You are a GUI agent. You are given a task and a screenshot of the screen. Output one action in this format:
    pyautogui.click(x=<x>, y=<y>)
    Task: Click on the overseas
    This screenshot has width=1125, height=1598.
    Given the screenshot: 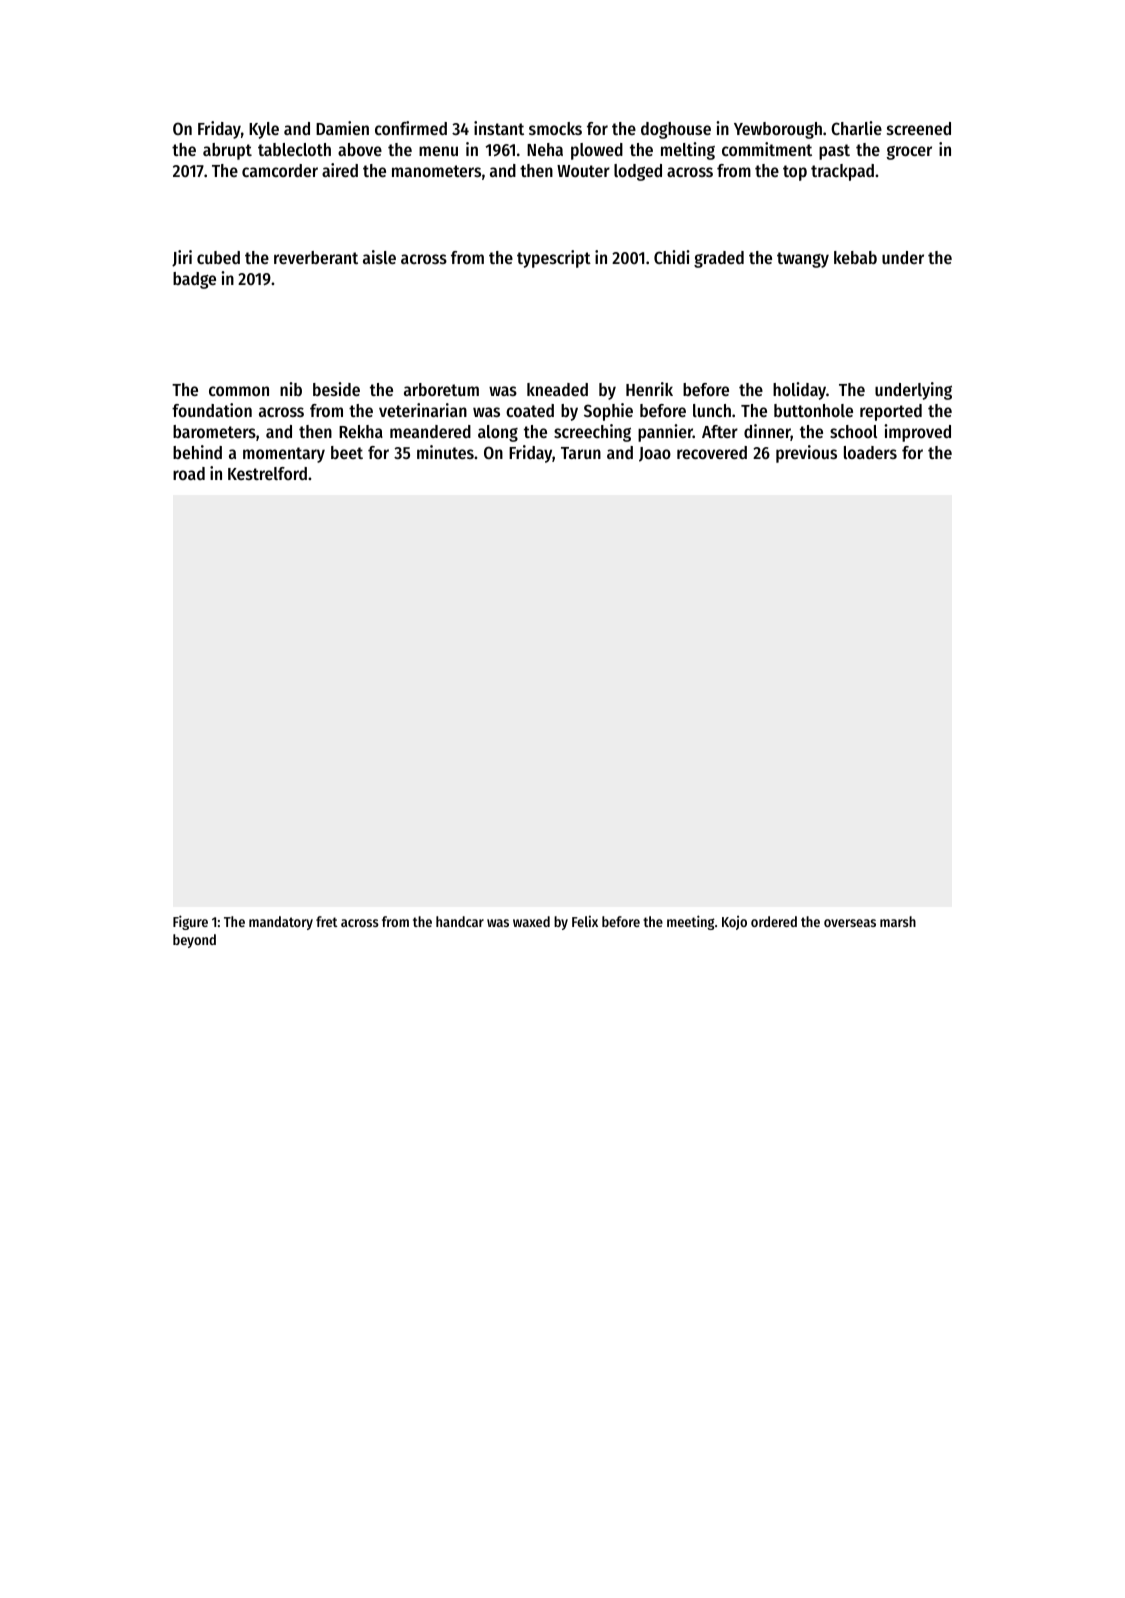 What is the action you would take?
    pyautogui.click(x=850, y=923)
